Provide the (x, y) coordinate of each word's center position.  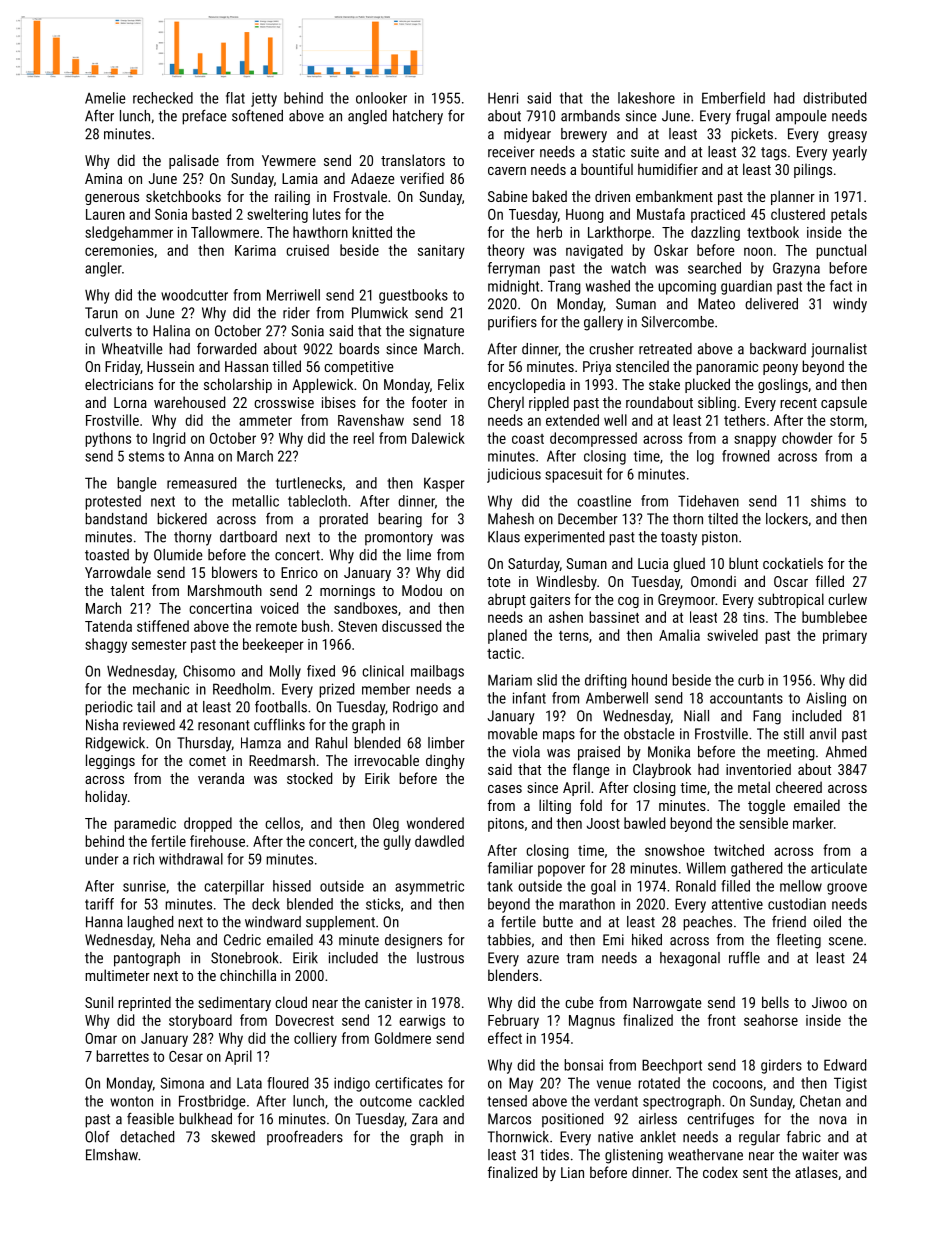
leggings (110, 761)
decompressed (593, 439)
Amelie (105, 98)
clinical (383, 671)
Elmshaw (112, 1155)
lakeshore (646, 98)
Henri (503, 98)
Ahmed (846, 752)
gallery (603, 323)
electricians (119, 384)
